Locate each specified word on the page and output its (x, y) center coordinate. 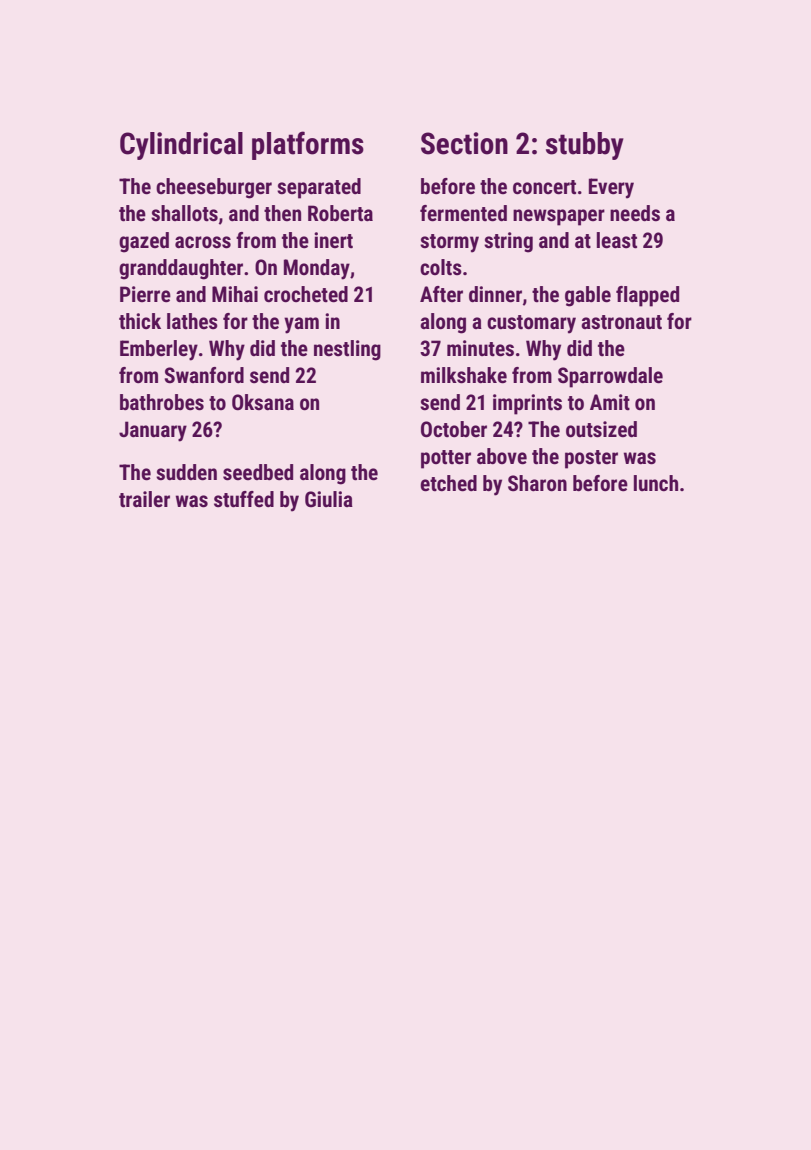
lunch (656, 483)
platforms (308, 145)
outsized (601, 429)
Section (464, 143)
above (502, 456)
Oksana (263, 402)
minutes (480, 348)
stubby (585, 146)
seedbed (258, 472)
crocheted (306, 294)
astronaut (621, 322)
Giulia (329, 499)
